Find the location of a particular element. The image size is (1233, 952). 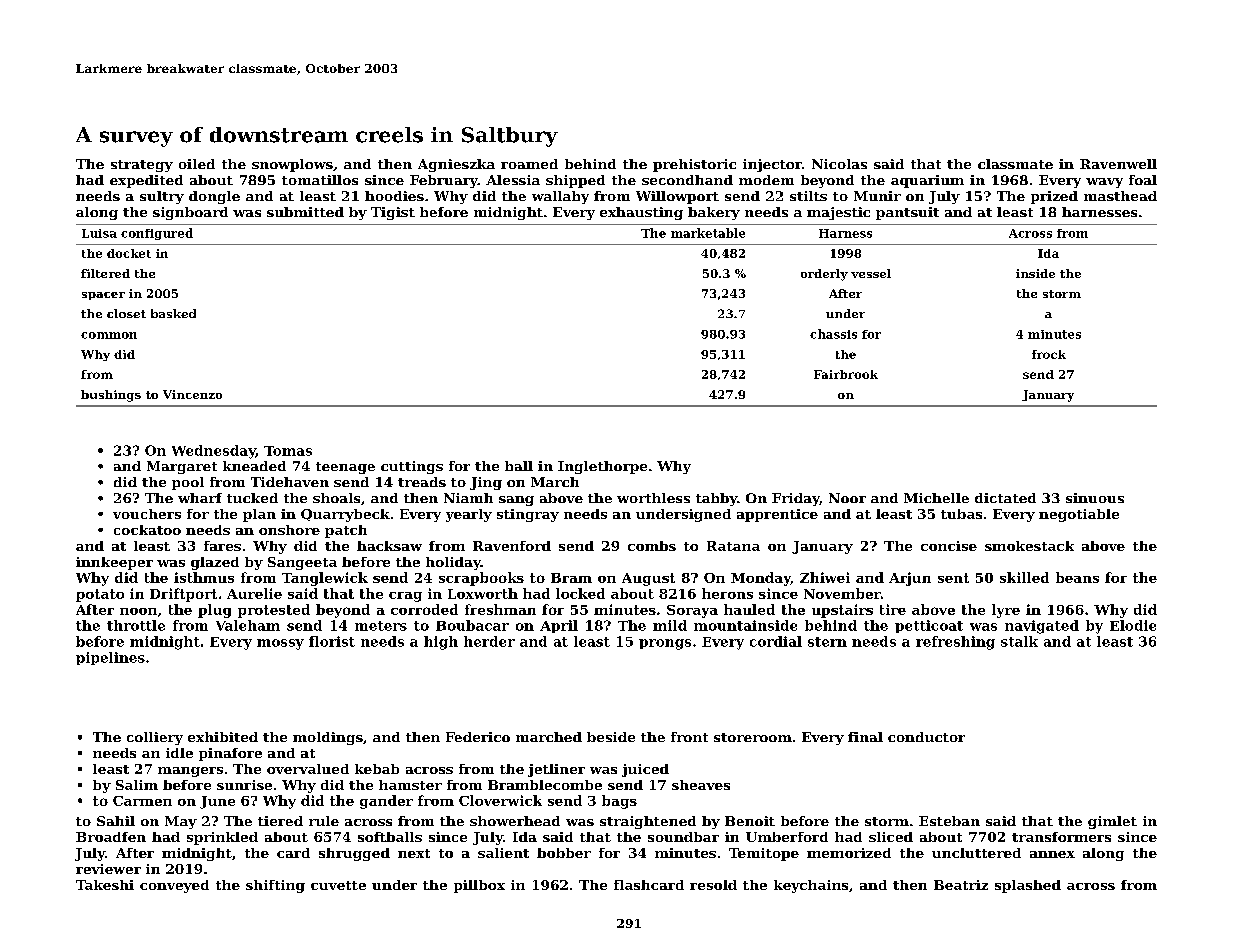

sultry is located at coordinates (162, 197).
